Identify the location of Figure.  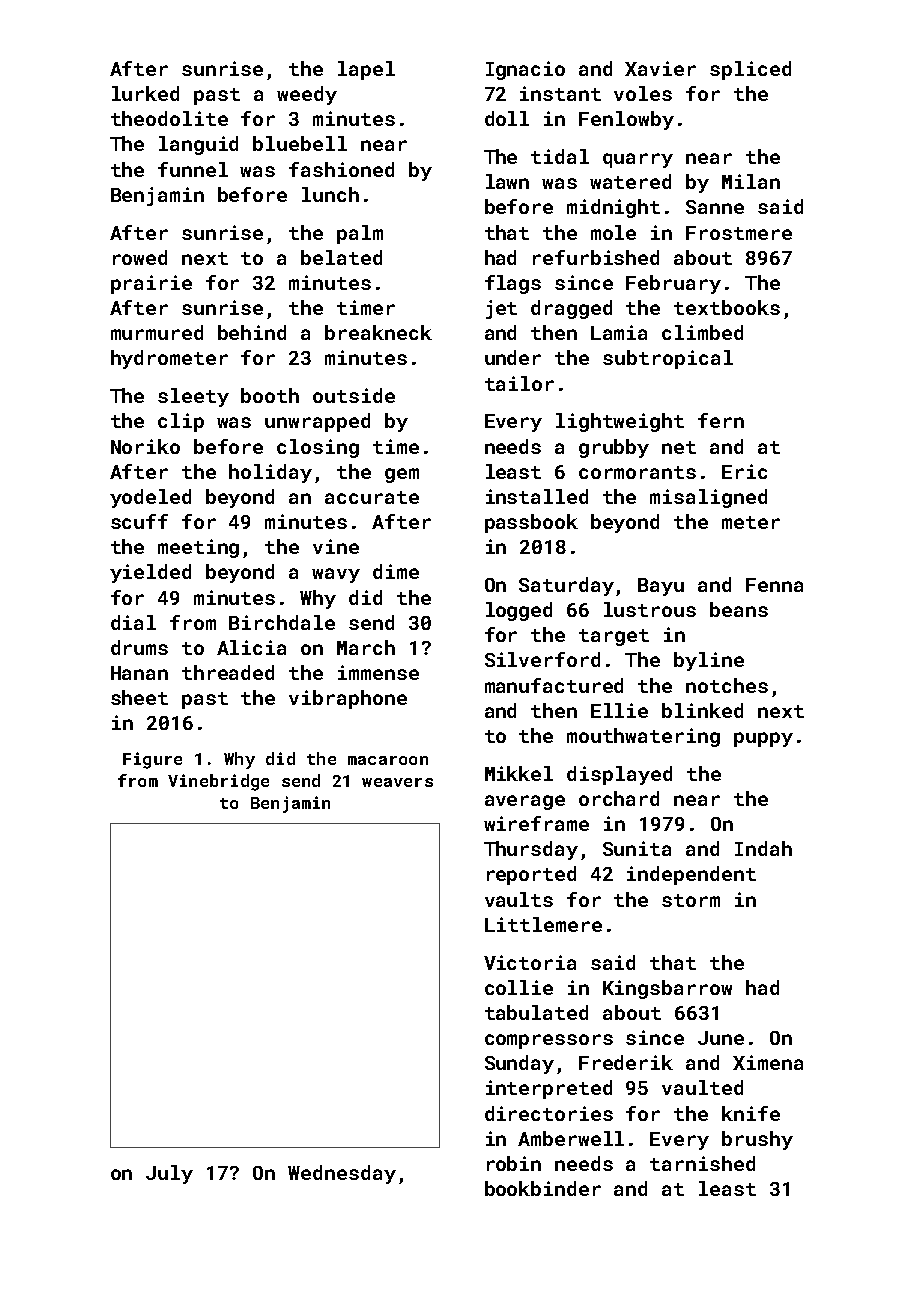
(152, 760).
